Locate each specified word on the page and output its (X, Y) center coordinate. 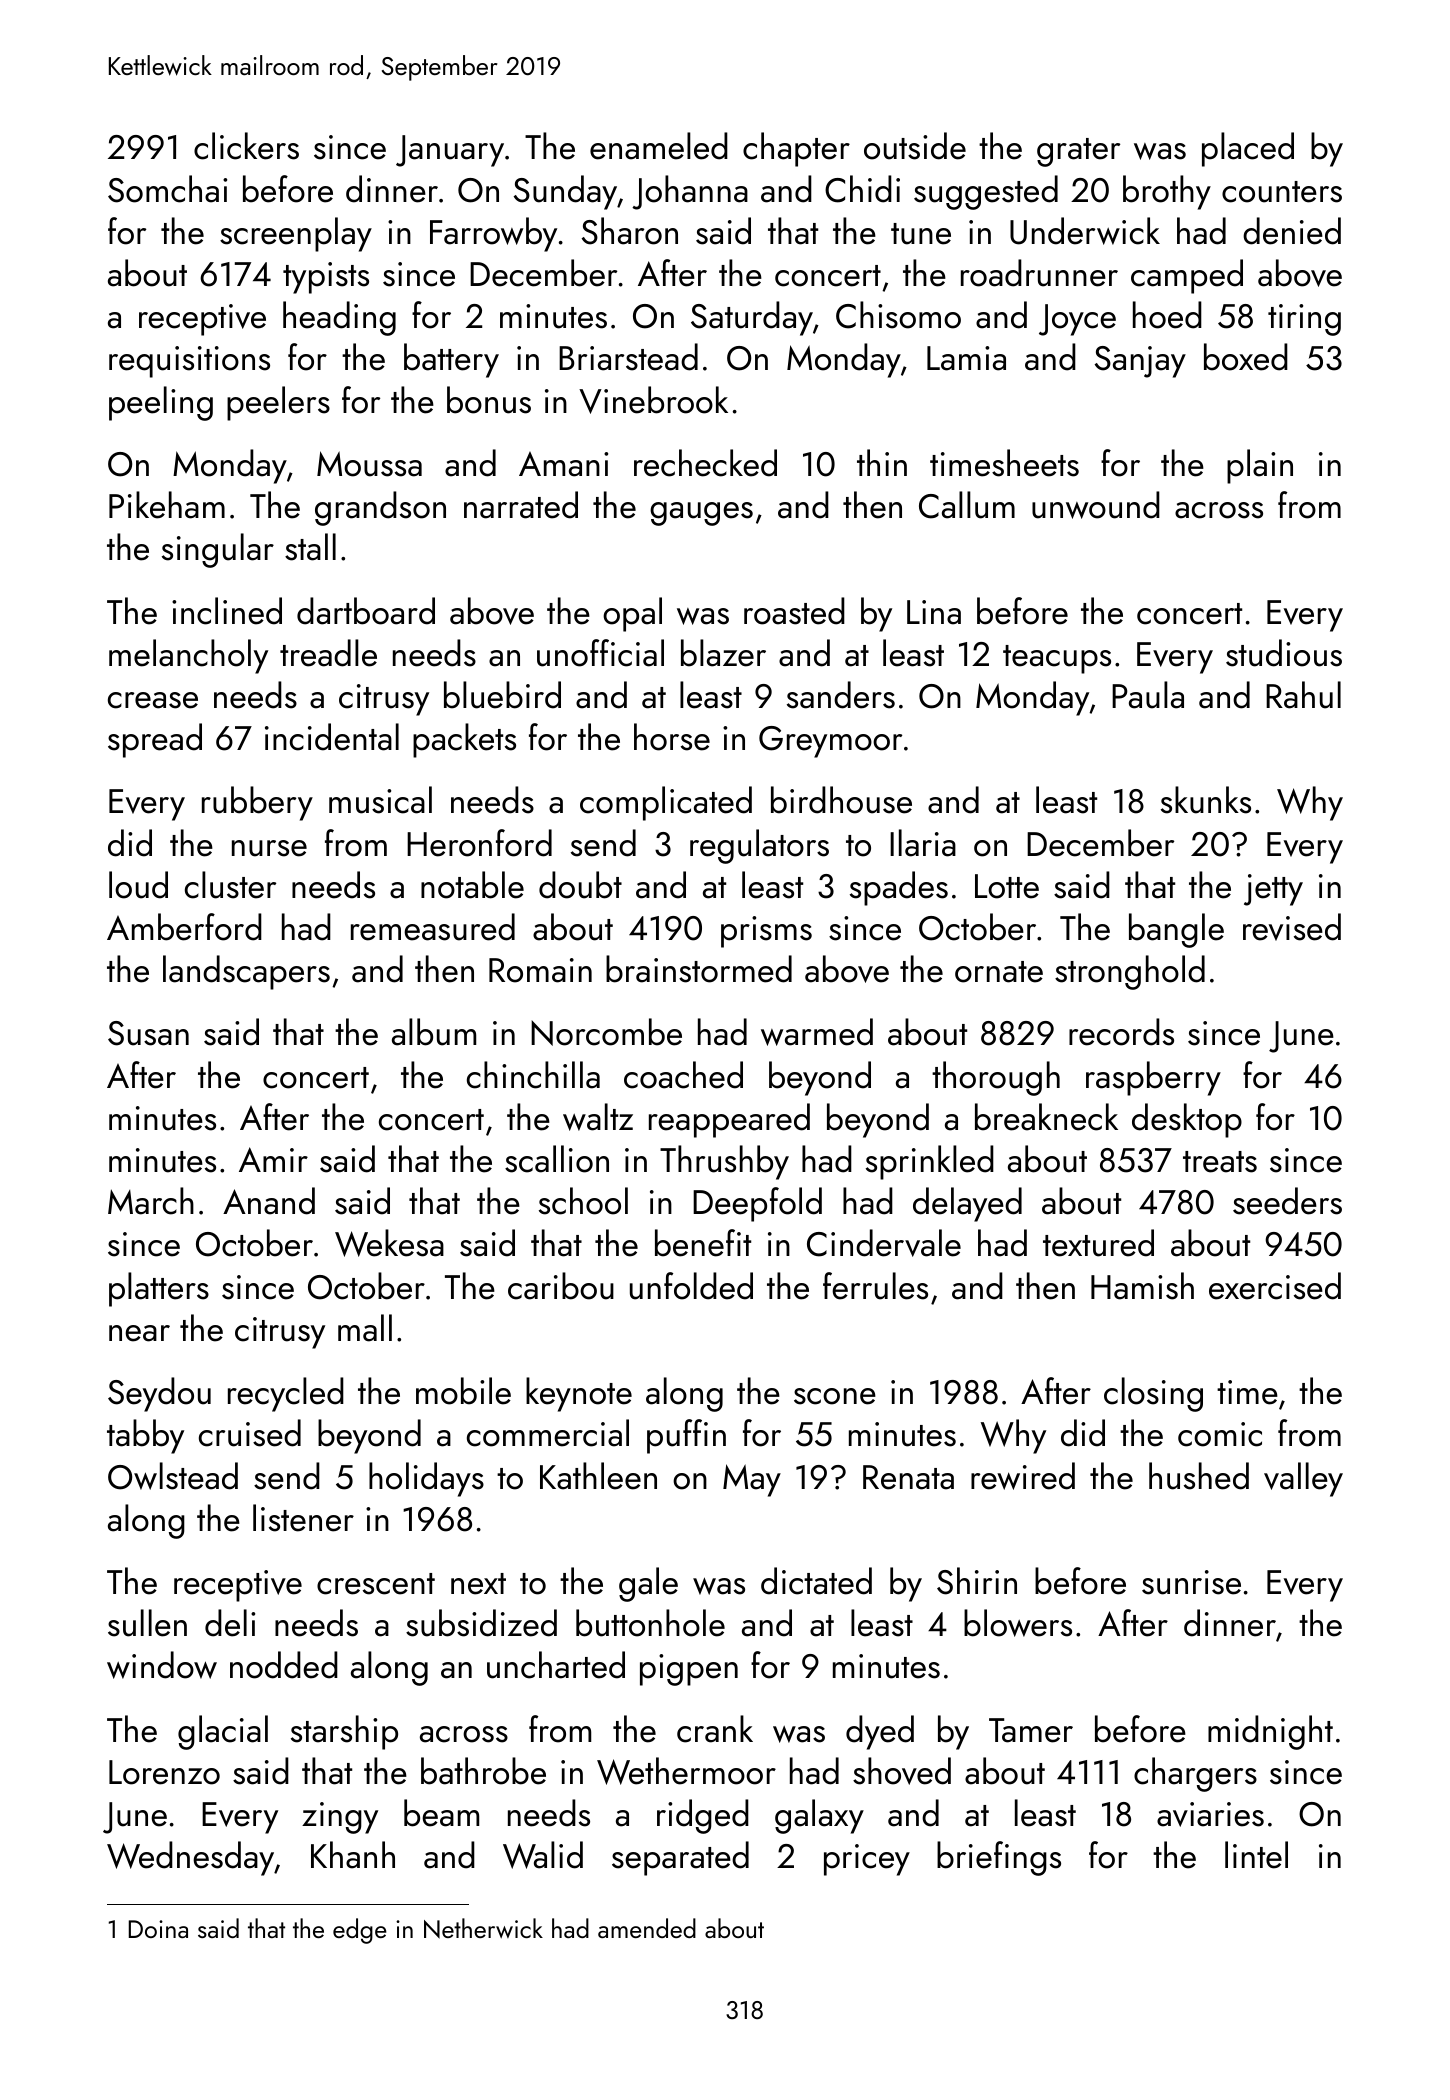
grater (1078, 152)
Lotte (1007, 886)
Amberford (184, 927)
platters (159, 1289)
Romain (540, 970)
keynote (579, 1394)
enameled (659, 146)
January (450, 151)
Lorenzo (164, 1772)
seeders (1287, 1201)
